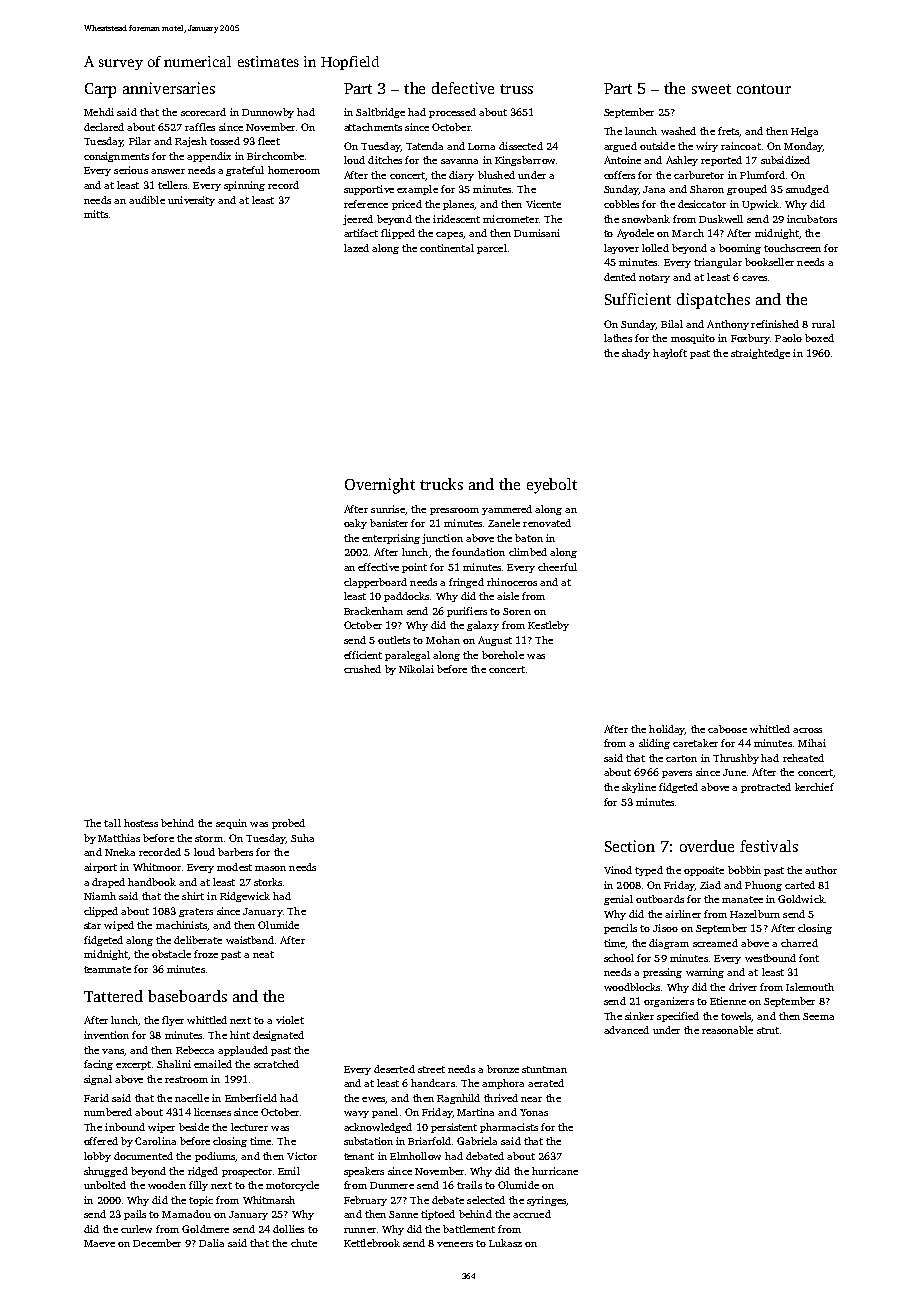  I want to click on eyebolt, so click(552, 486).
